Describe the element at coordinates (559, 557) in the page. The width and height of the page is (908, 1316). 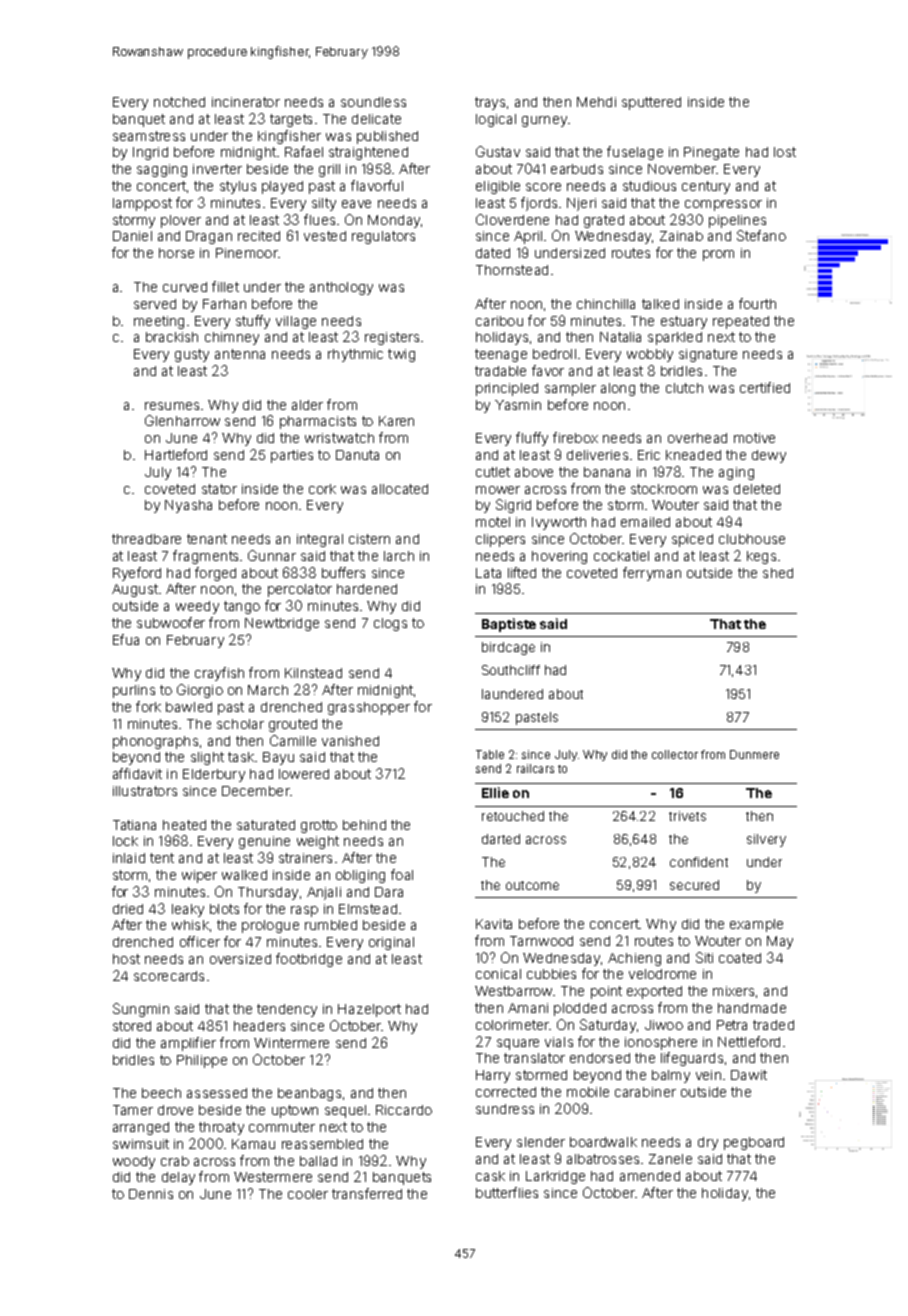
I see `hovering` at that location.
